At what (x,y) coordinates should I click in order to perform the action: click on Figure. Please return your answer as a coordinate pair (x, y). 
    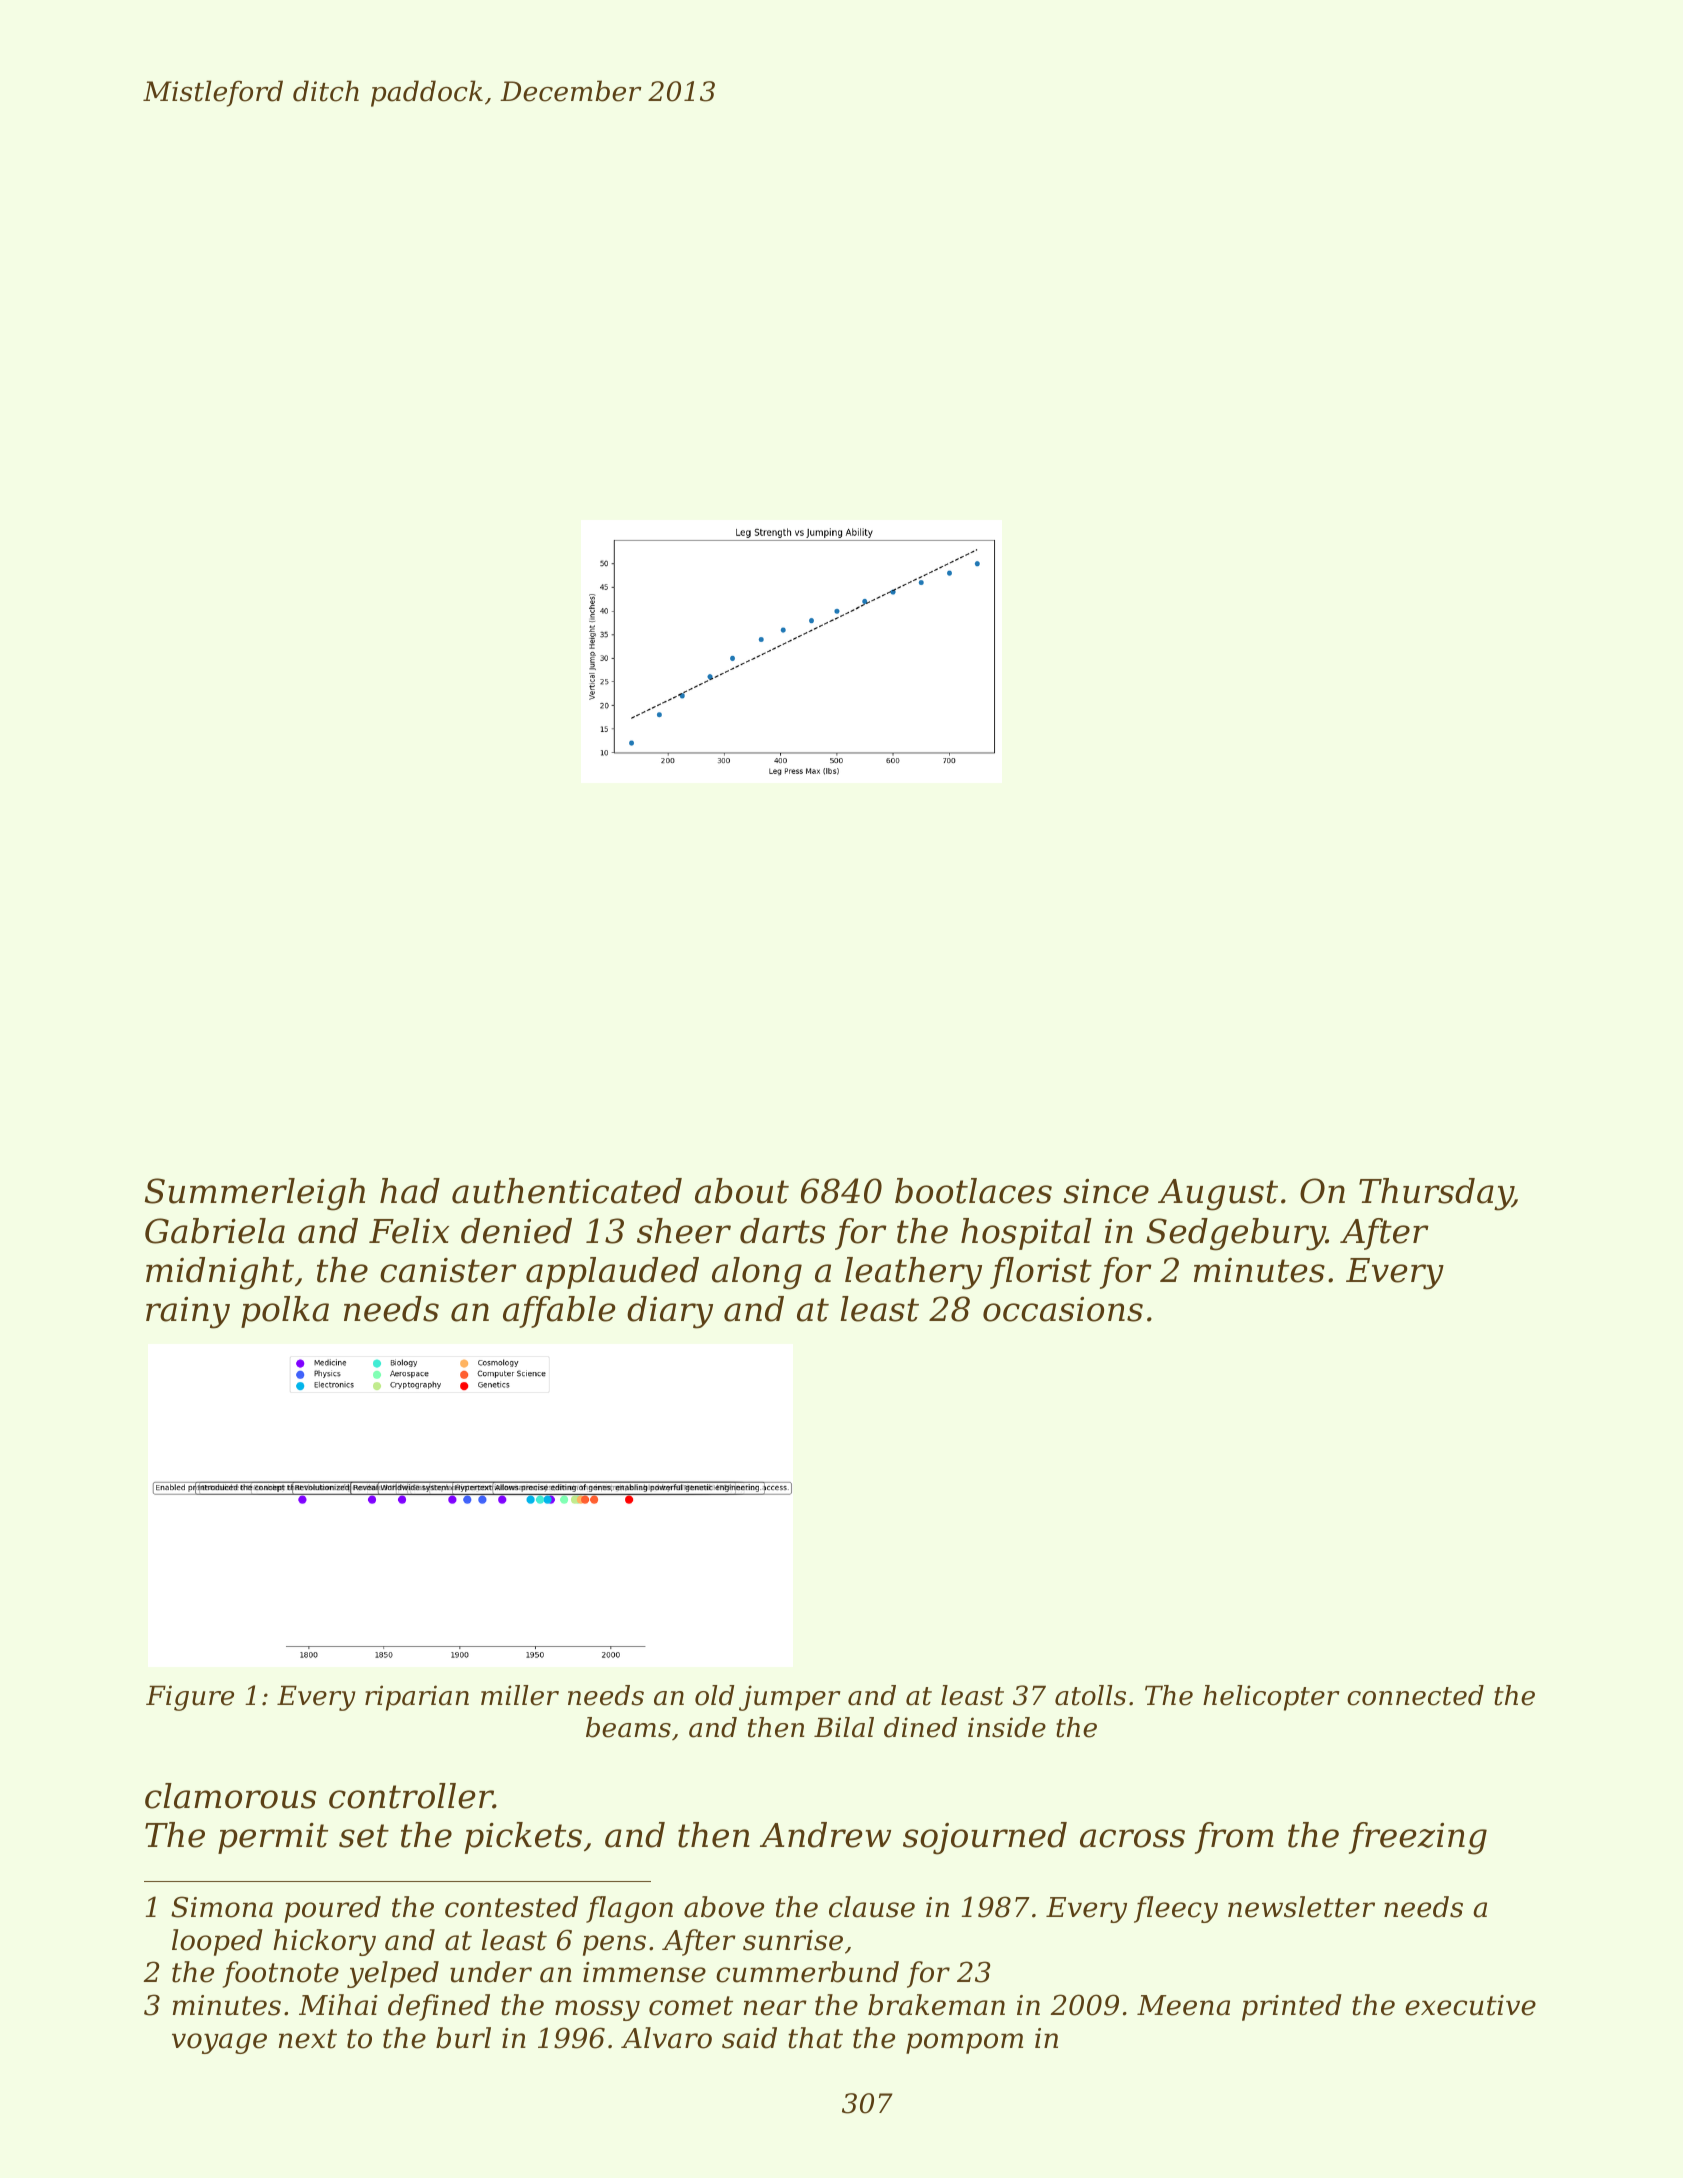
    Looking at the image, I should click on (190, 1698).
